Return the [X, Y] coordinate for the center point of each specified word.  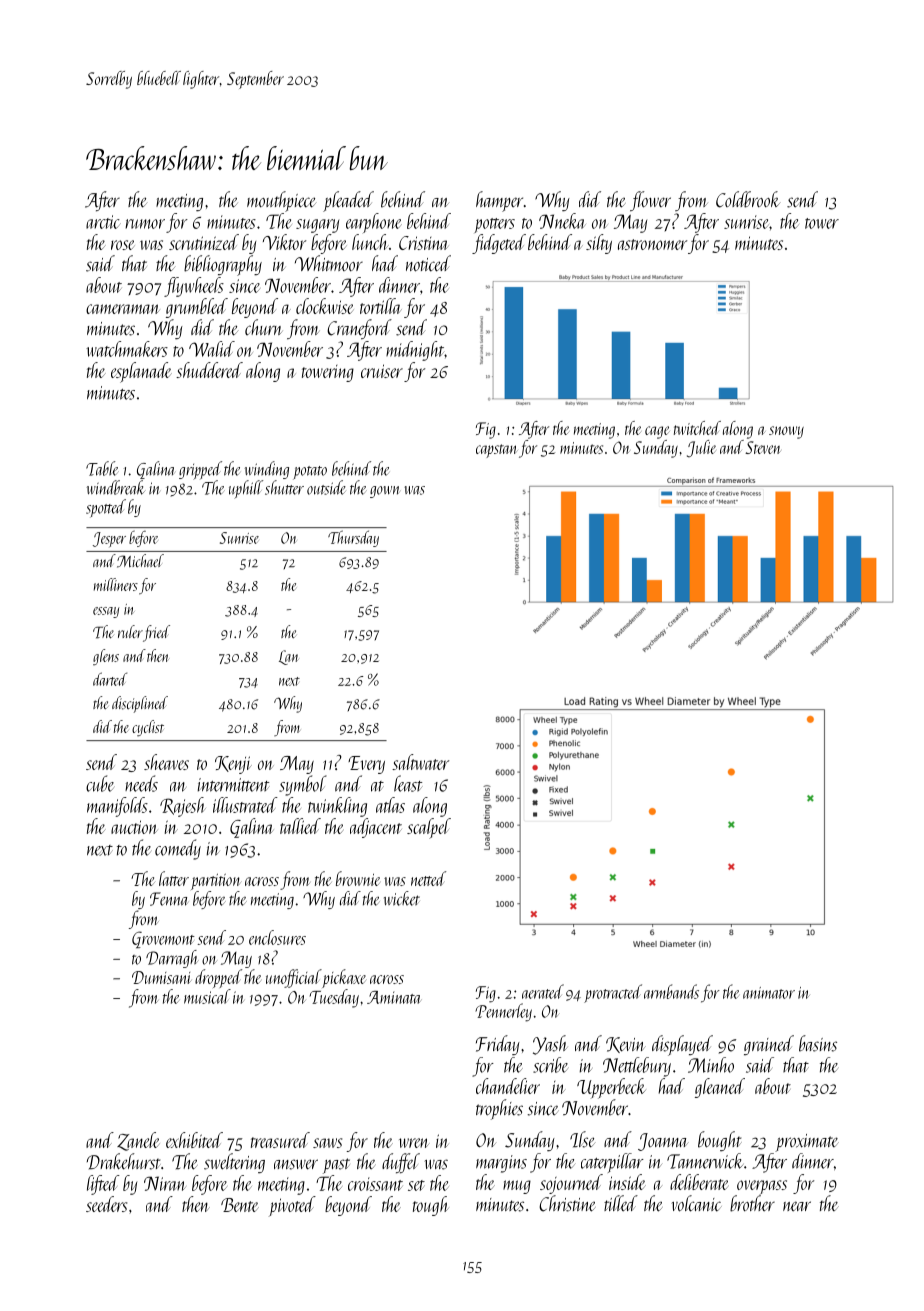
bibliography [223, 265]
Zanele [138, 1141]
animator [769, 993]
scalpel [429, 828]
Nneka [562, 221]
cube [100, 783]
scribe [550, 1065]
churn [263, 327]
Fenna [169, 899]
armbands [671, 991]
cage [657, 432]
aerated [543, 991]
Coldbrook [748, 199]
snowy [786, 432]
